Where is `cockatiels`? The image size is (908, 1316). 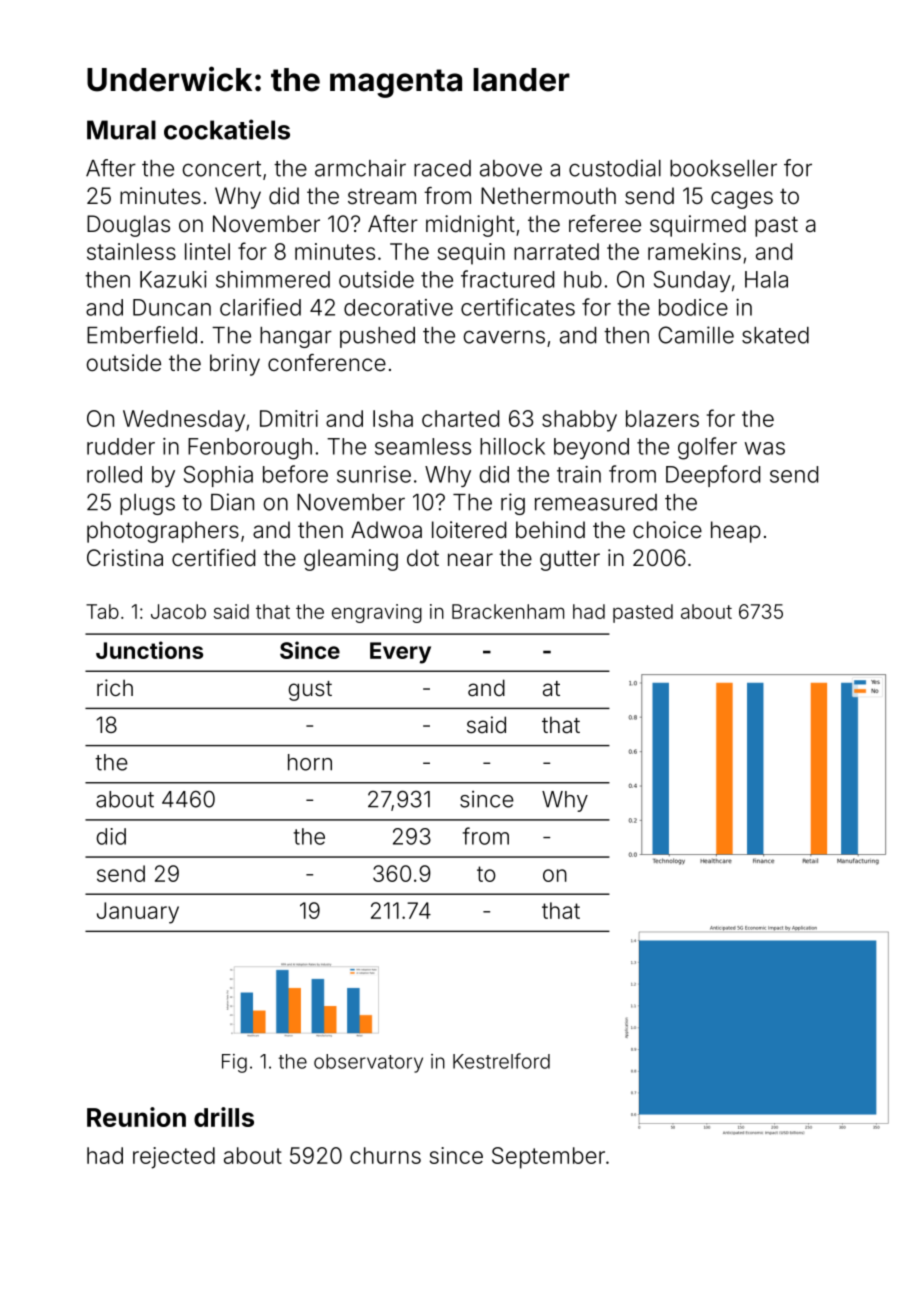 cockatiels is located at coordinates (227, 129).
